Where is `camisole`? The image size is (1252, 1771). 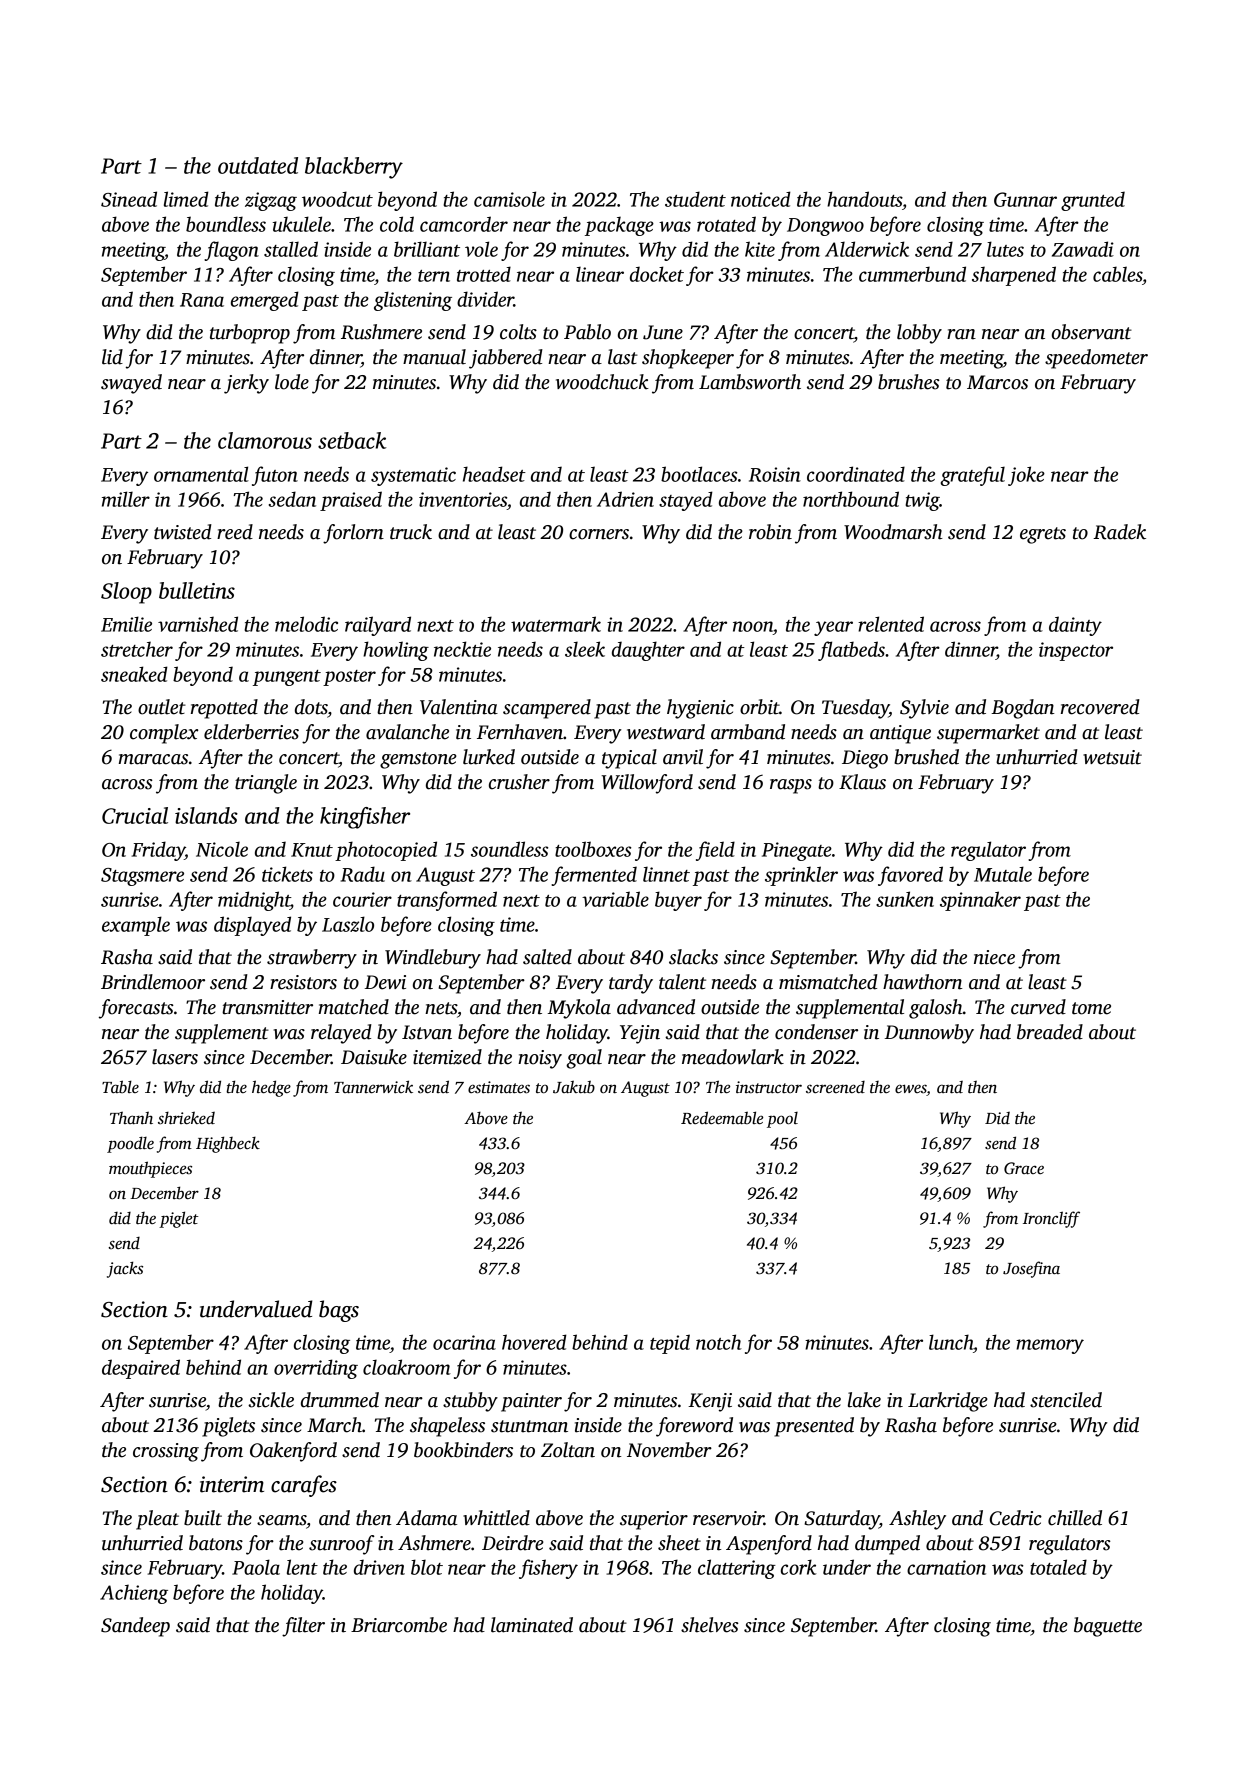 camisole is located at coordinates (509, 199).
